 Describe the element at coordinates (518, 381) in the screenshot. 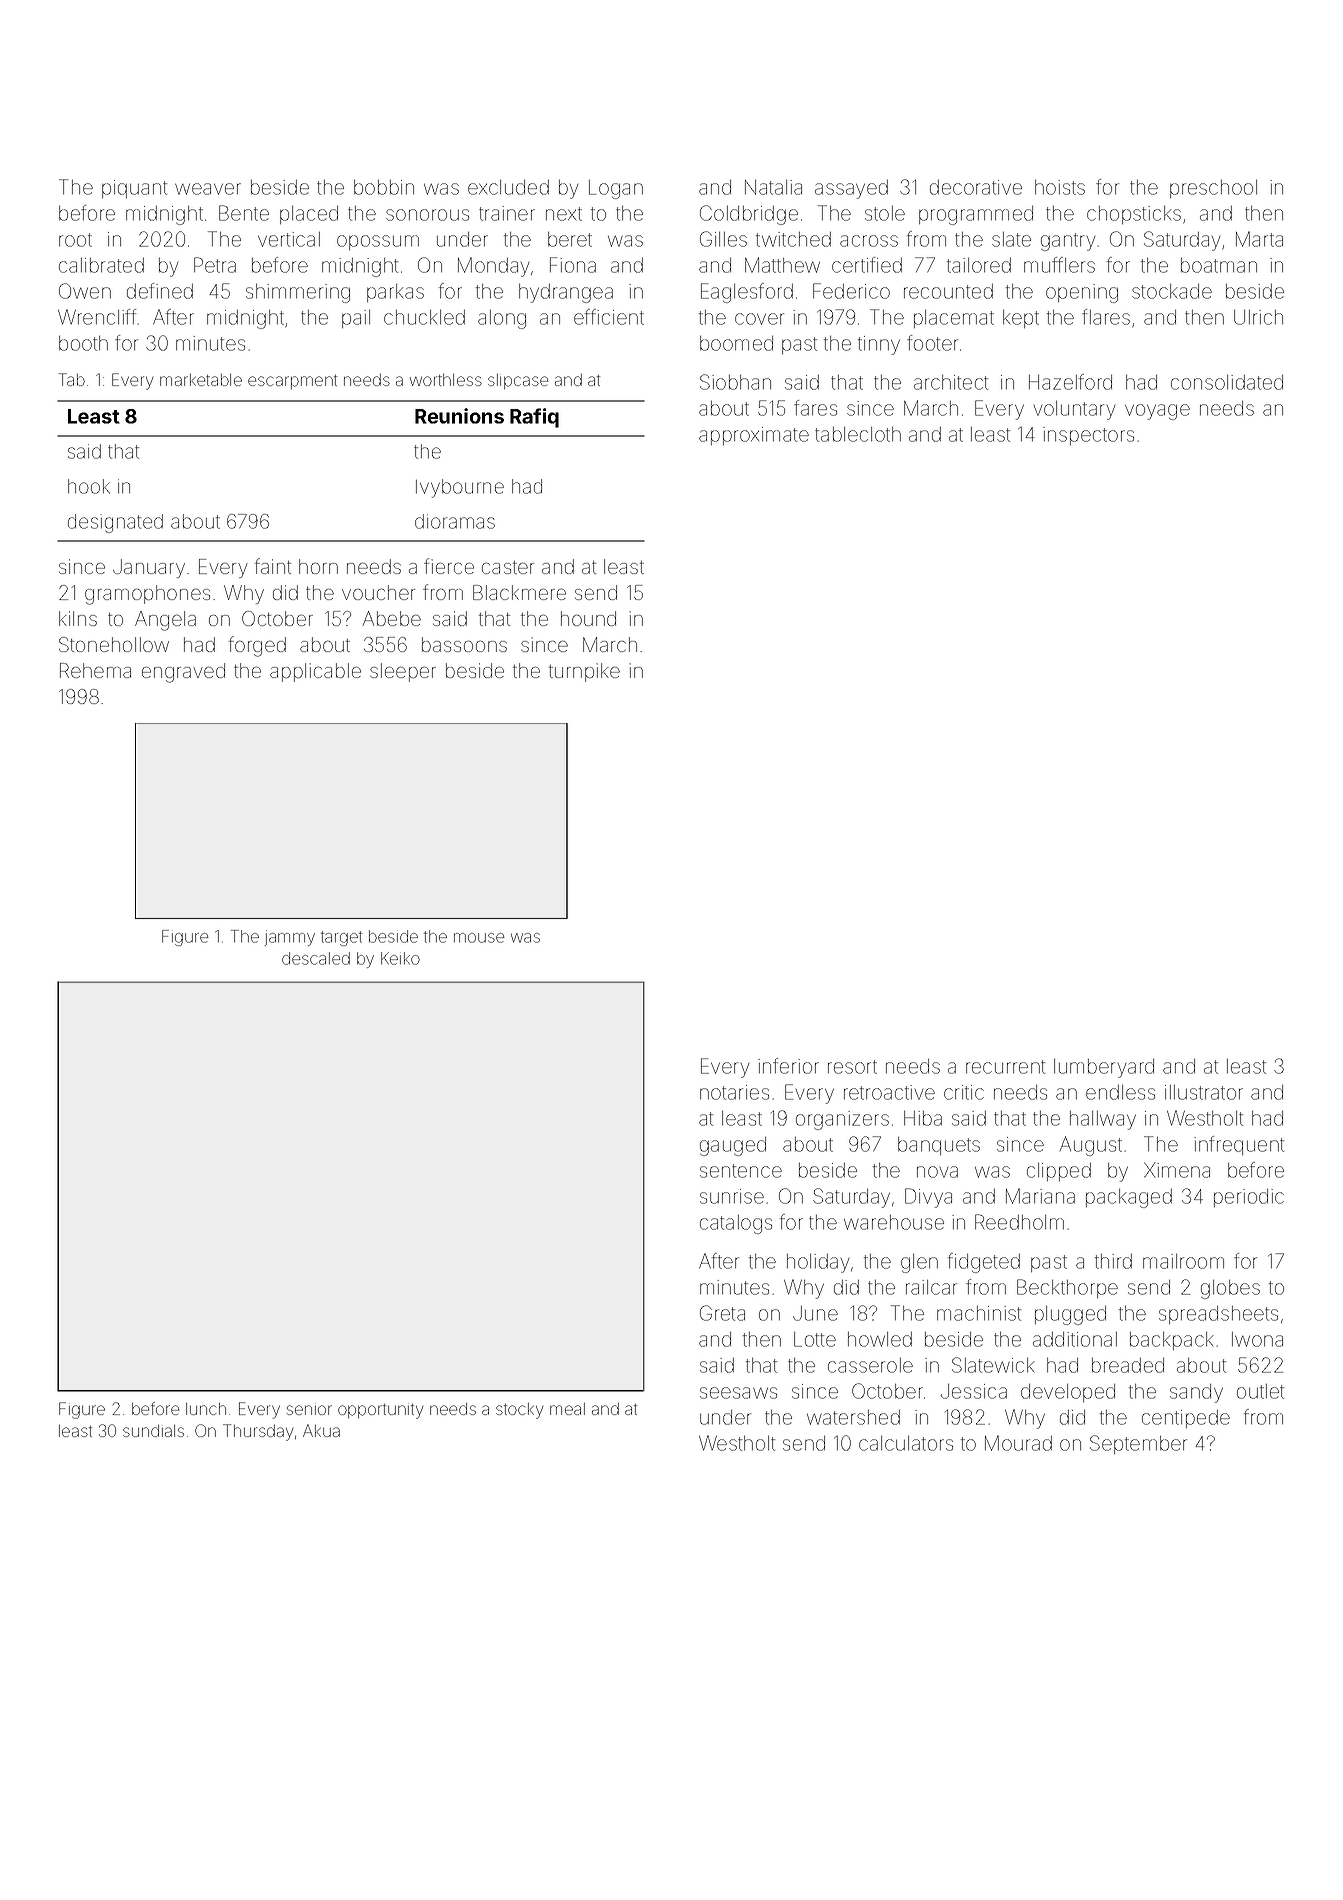

I see `slipcase` at that location.
